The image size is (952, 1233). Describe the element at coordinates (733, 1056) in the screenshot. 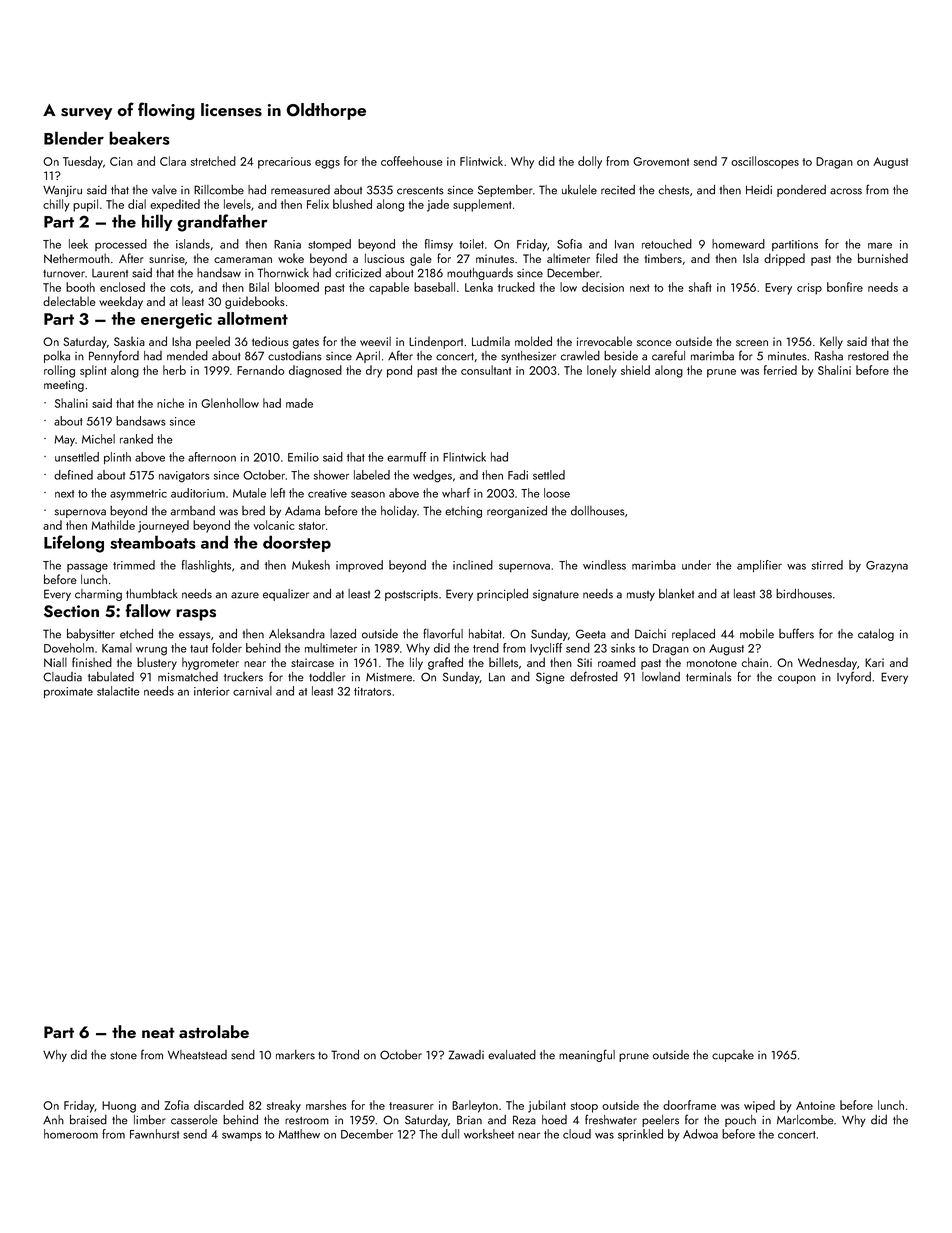

I see `cupcake` at that location.
